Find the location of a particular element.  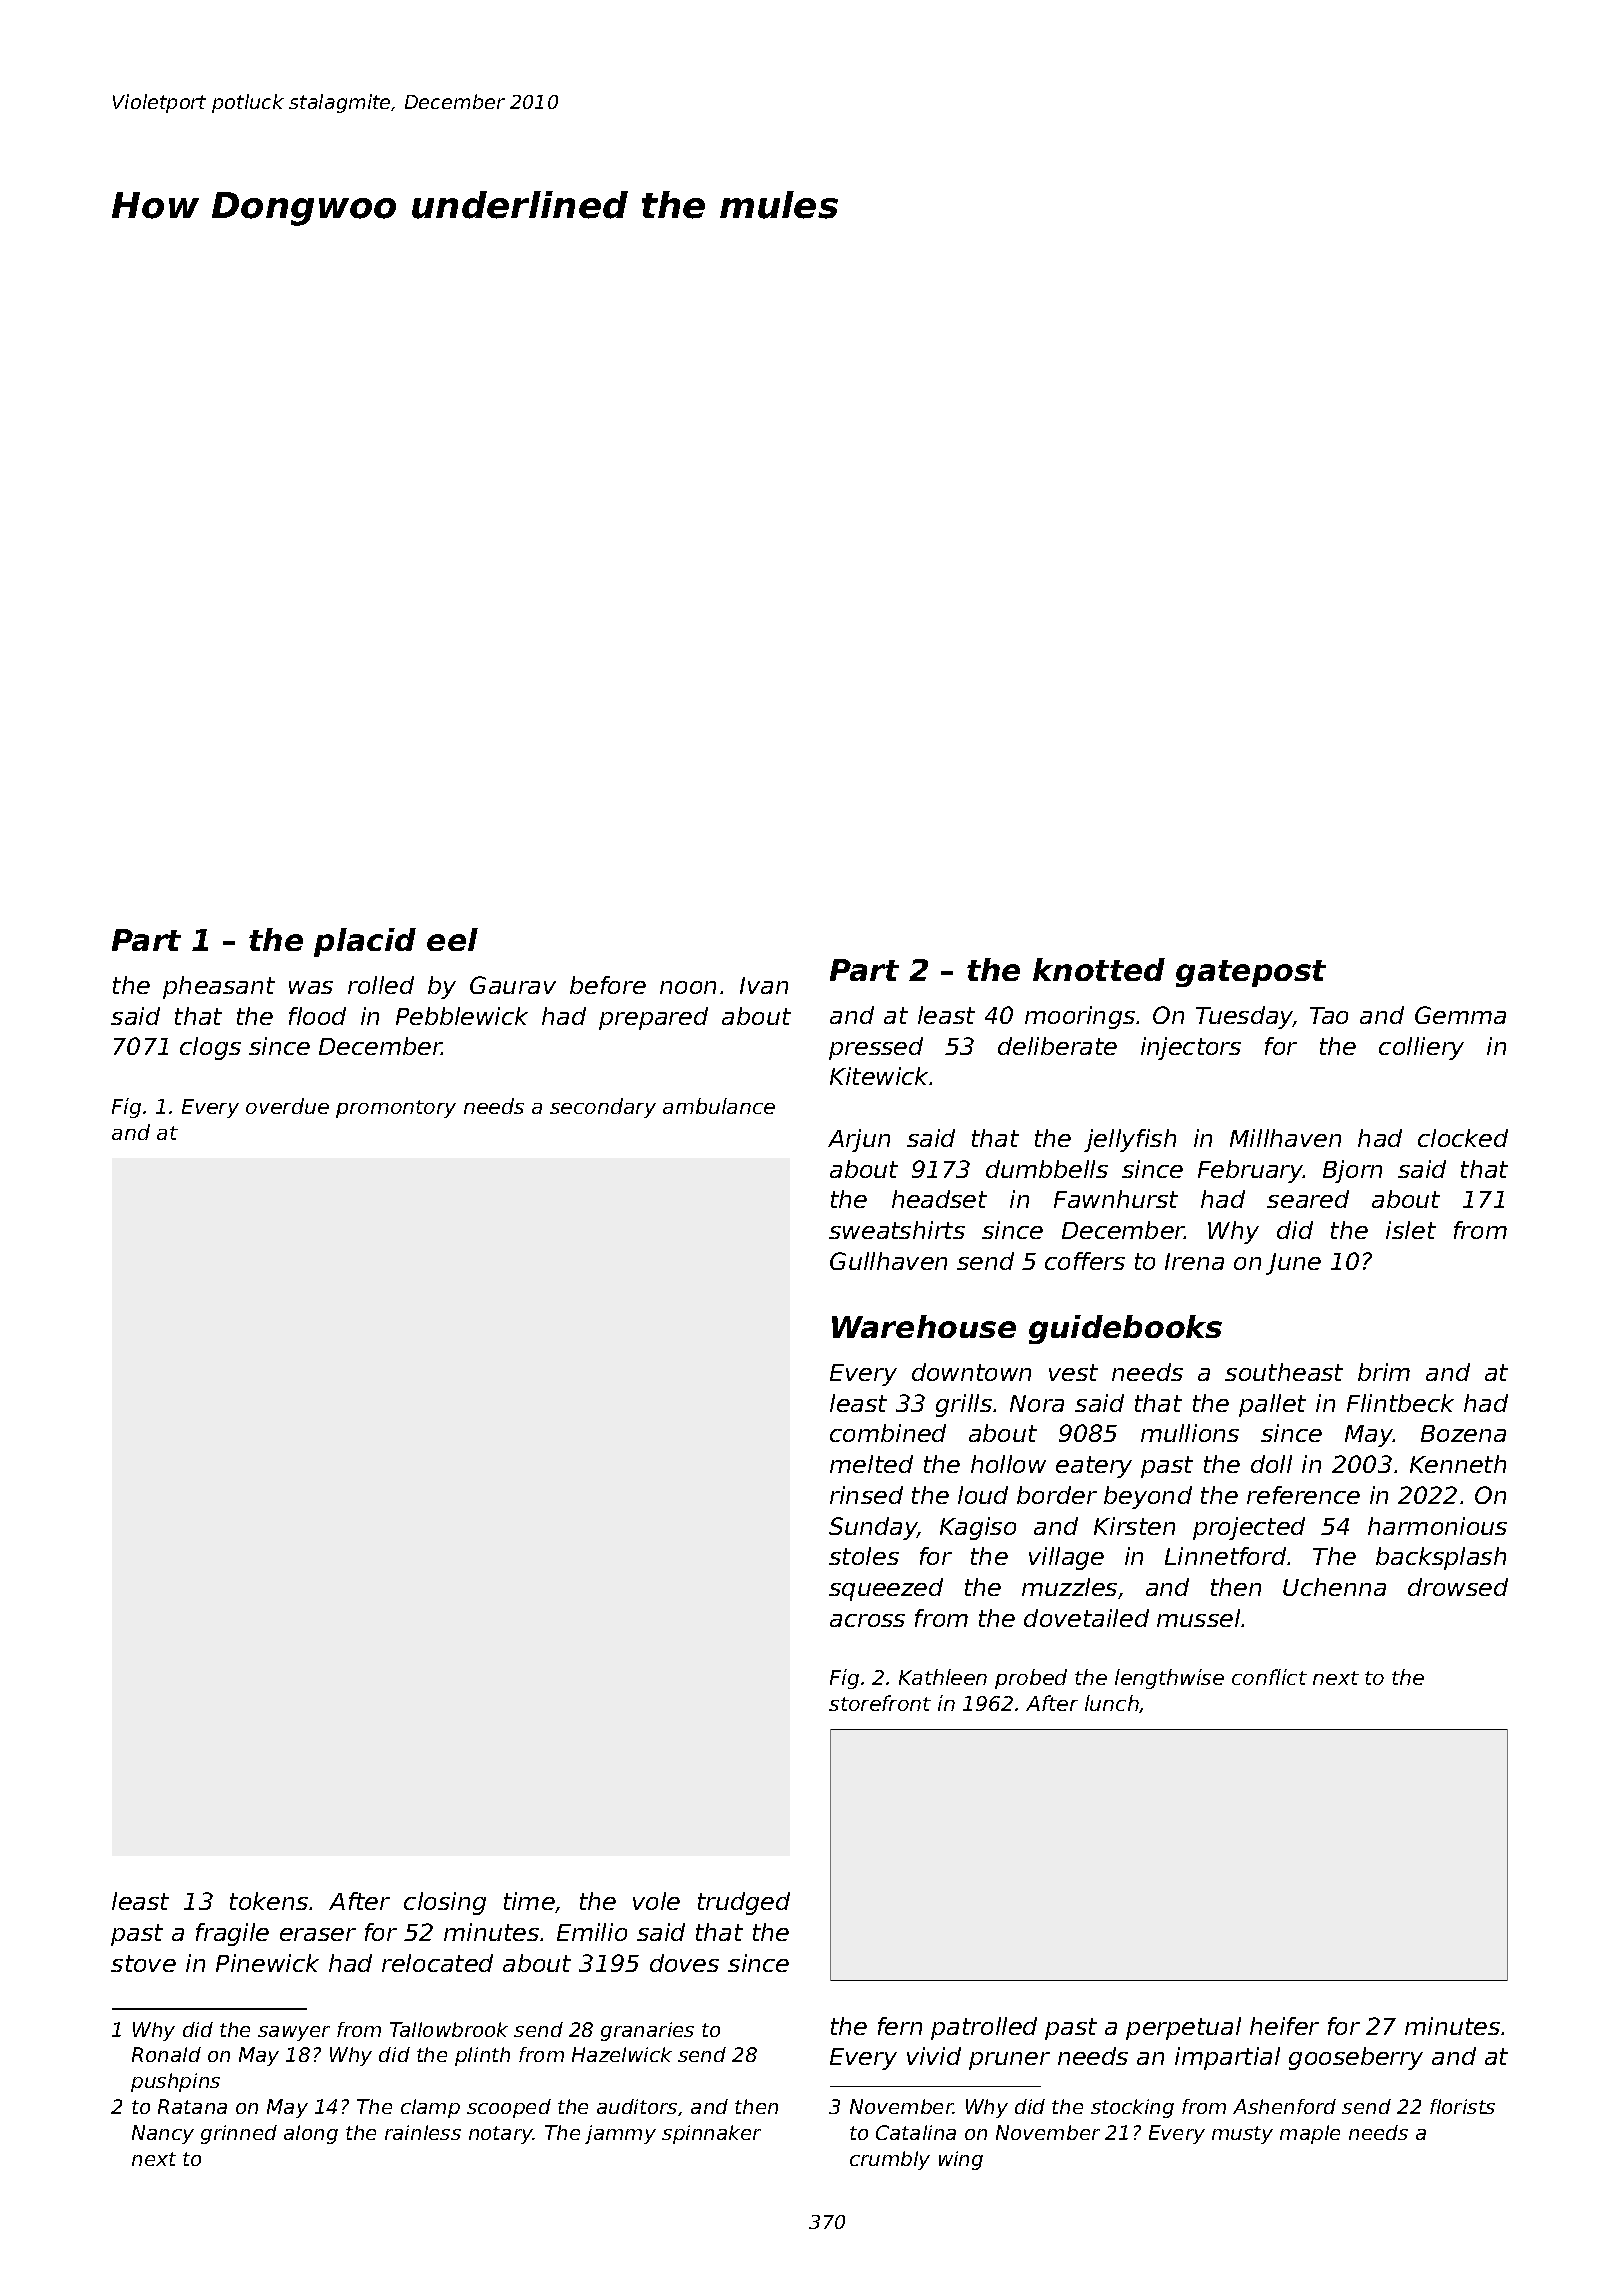

Tallowbrook is located at coordinates (449, 2029).
